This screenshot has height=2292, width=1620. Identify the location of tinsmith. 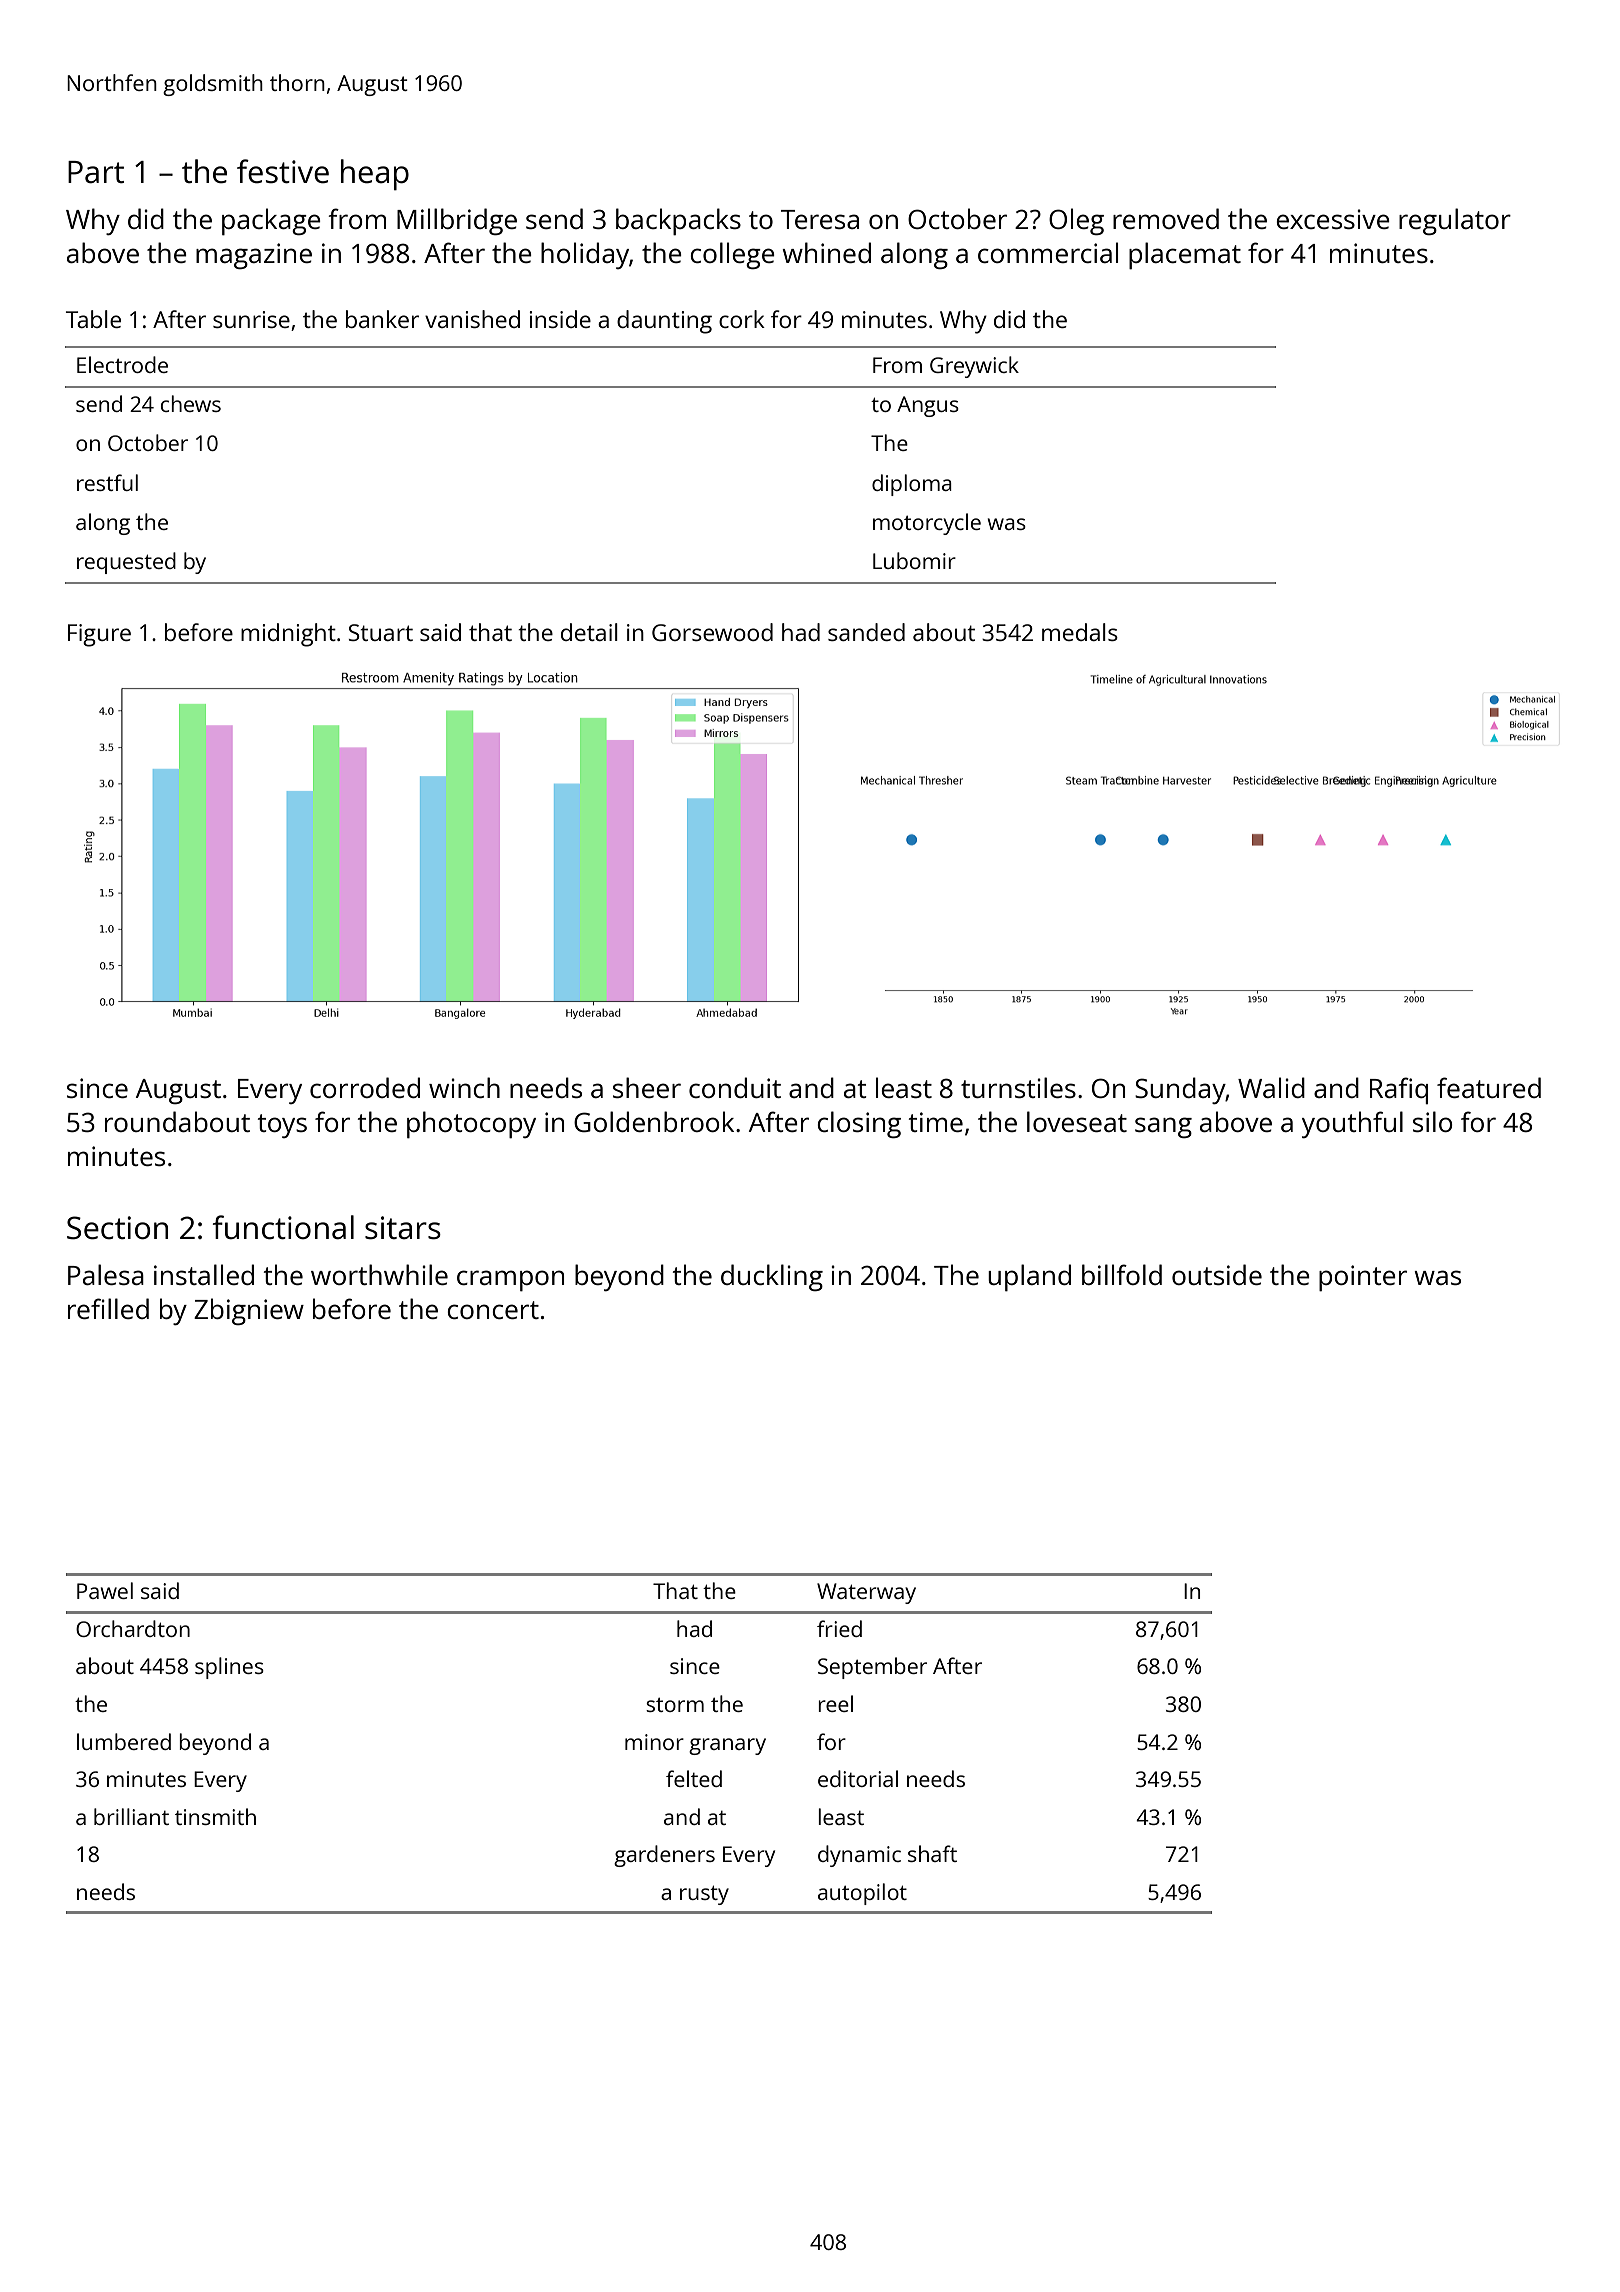
(215, 1816).
